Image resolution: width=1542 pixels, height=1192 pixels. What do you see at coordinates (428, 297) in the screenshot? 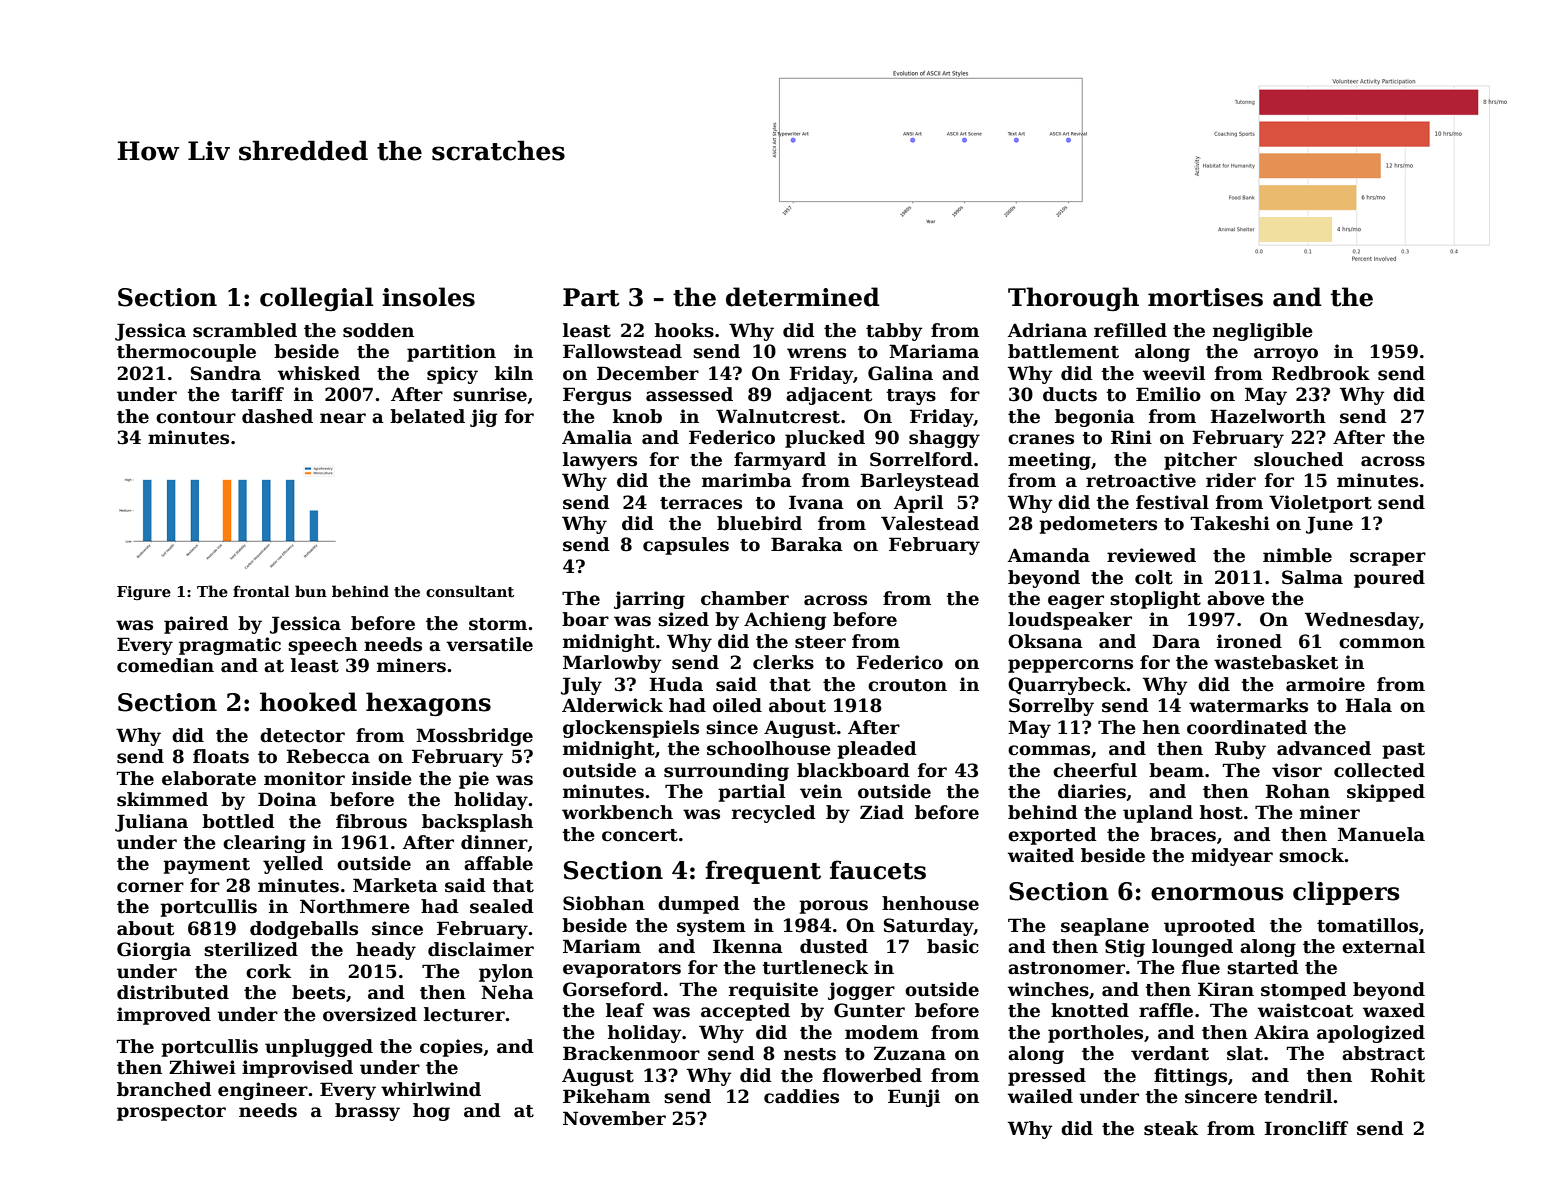
I see `insoles` at bounding box center [428, 297].
